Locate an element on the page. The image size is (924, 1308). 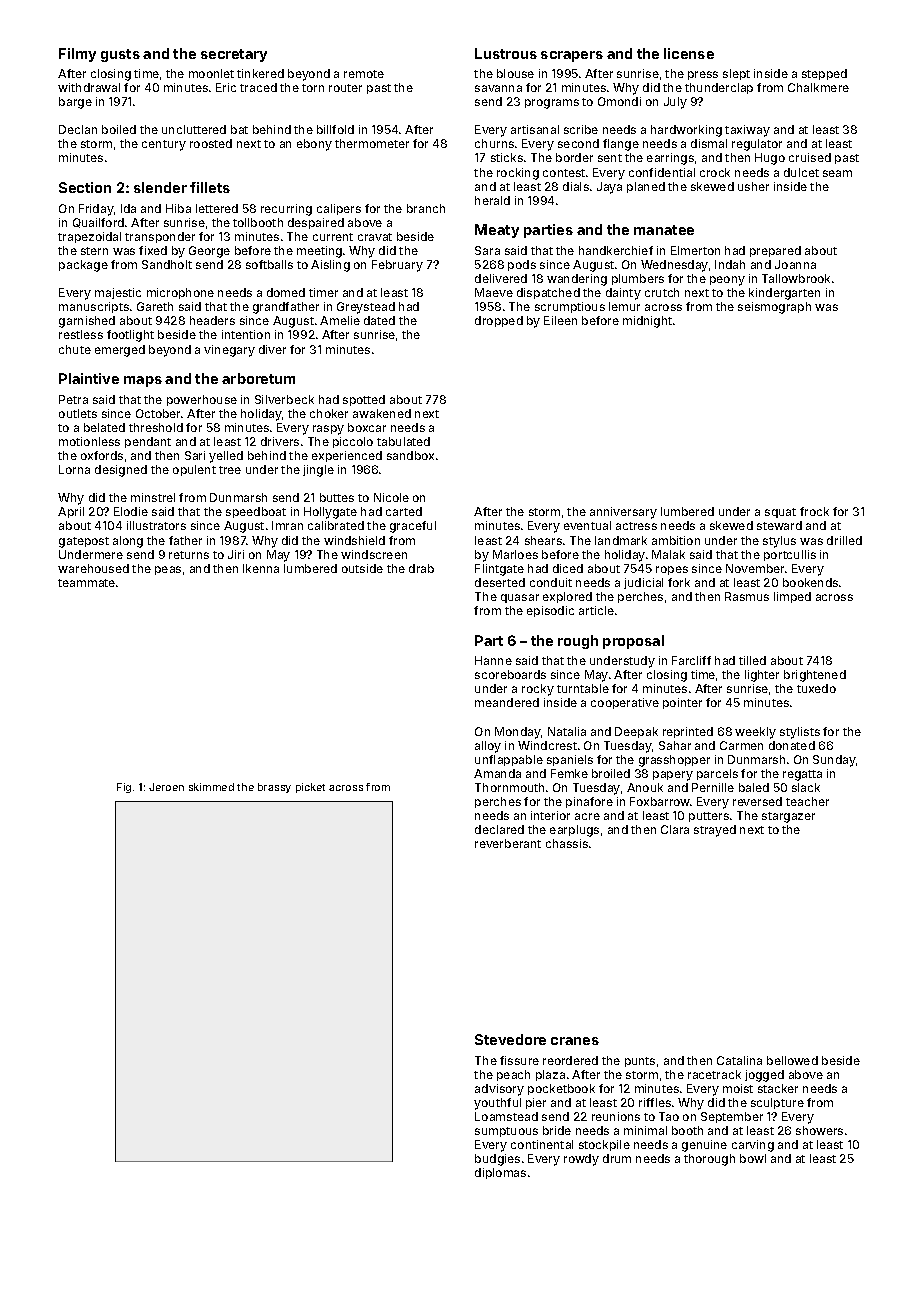
drab is located at coordinates (421, 568).
